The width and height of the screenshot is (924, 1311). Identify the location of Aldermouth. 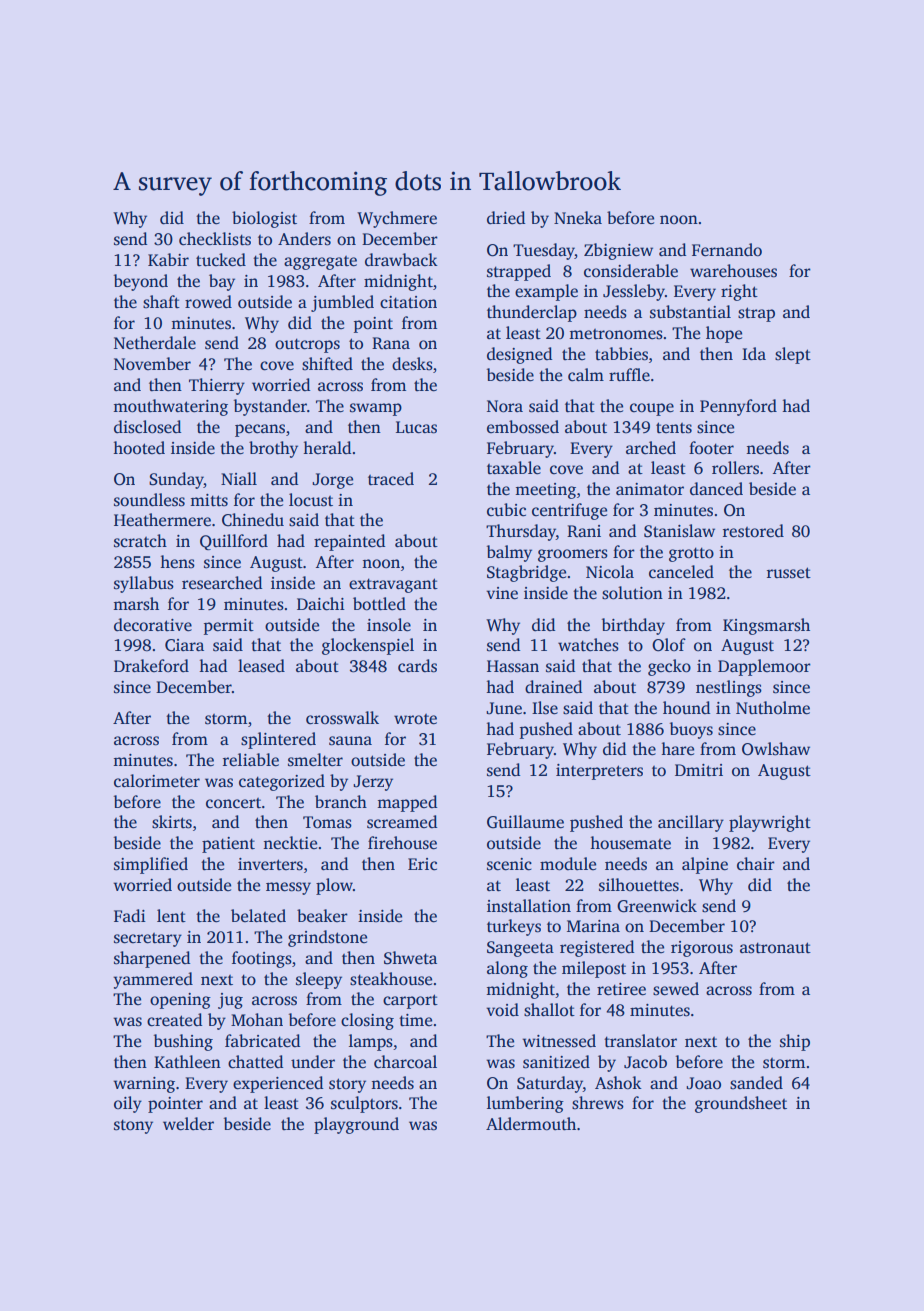
(531, 1124).
